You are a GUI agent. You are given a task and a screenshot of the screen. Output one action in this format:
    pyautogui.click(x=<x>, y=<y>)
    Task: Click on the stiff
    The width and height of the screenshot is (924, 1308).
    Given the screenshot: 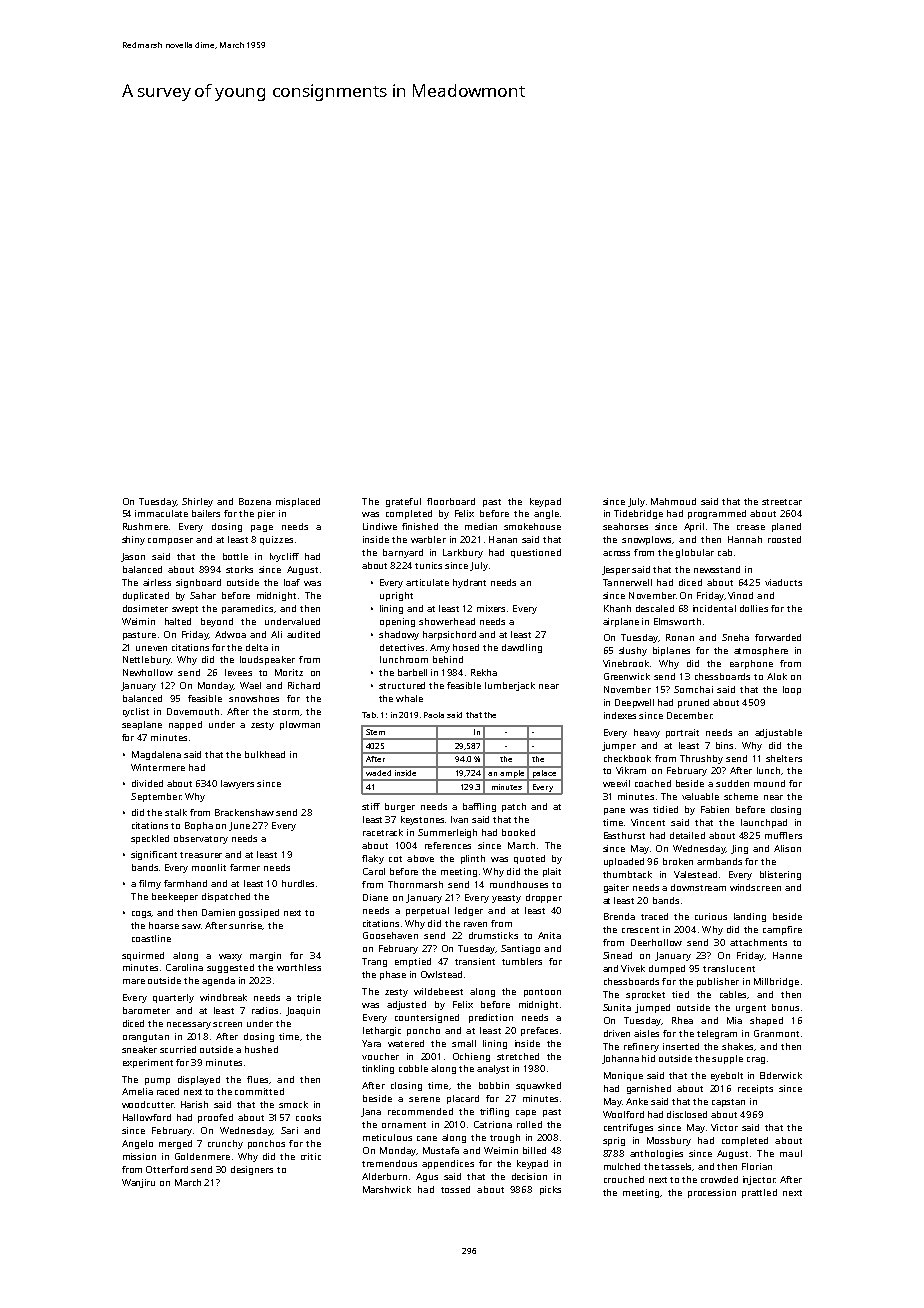 What is the action you would take?
    pyautogui.click(x=371, y=806)
